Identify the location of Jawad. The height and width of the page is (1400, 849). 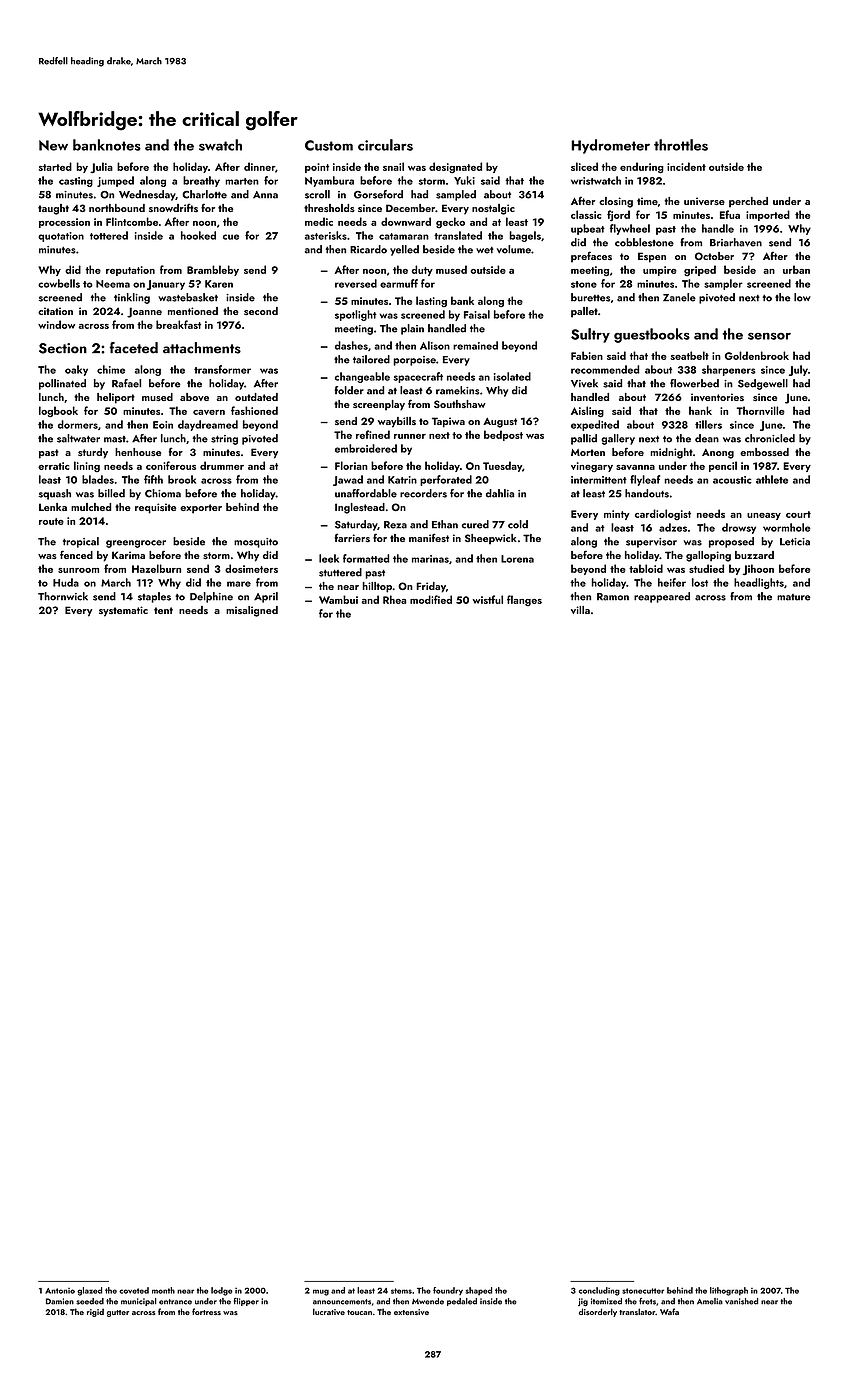
(348, 480).
